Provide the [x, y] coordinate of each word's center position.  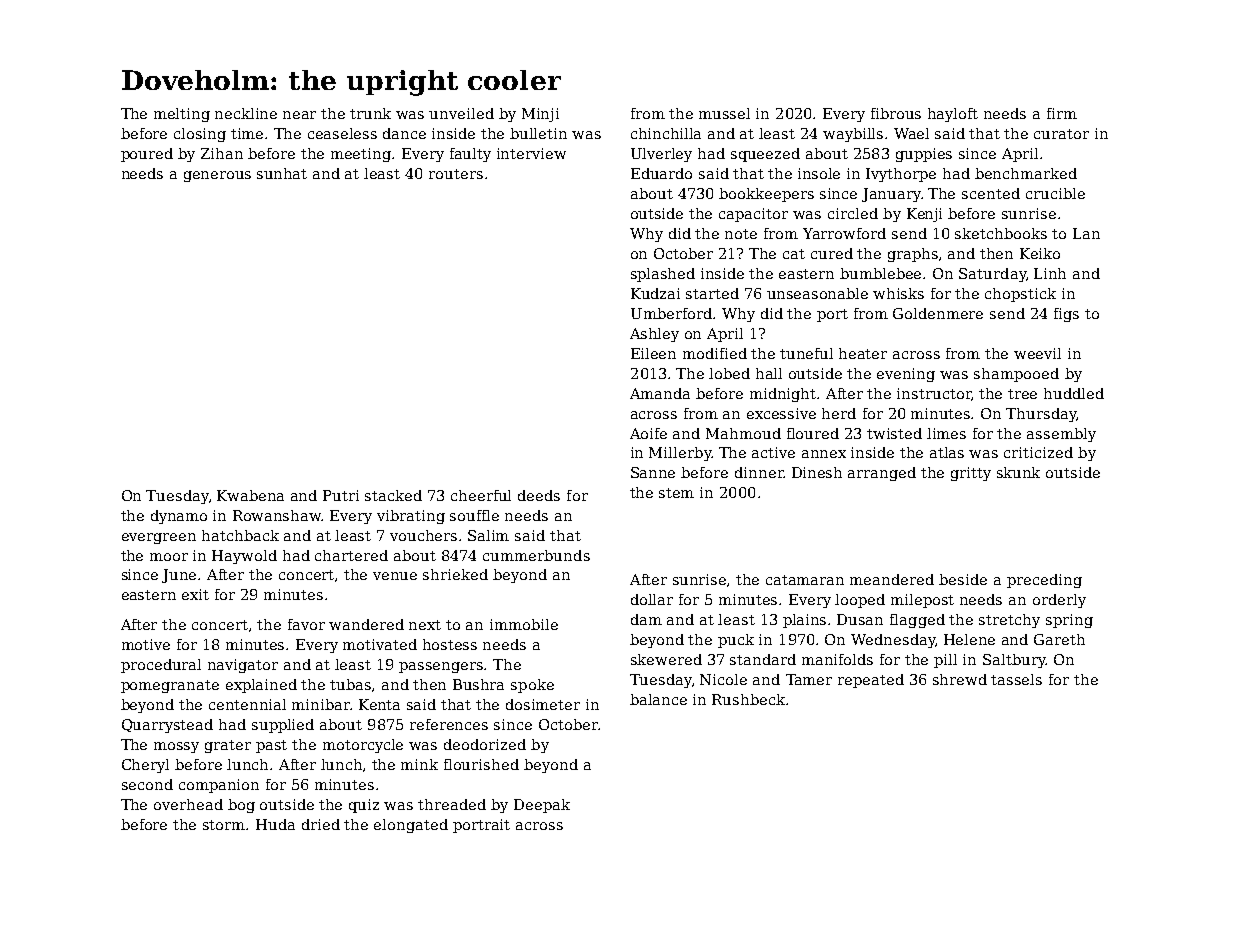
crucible [1055, 193]
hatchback [240, 535]
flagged [917, 621]
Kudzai [655, 293]
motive [146, 644]
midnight [783, 395]
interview [531, 153]
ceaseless [342, 133]
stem [676, 493]
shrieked [455, 574]
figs [1066, 315]
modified [715, 353]
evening [906, 375]
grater [228, 746]
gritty [971, 474]
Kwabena [250, 495]
